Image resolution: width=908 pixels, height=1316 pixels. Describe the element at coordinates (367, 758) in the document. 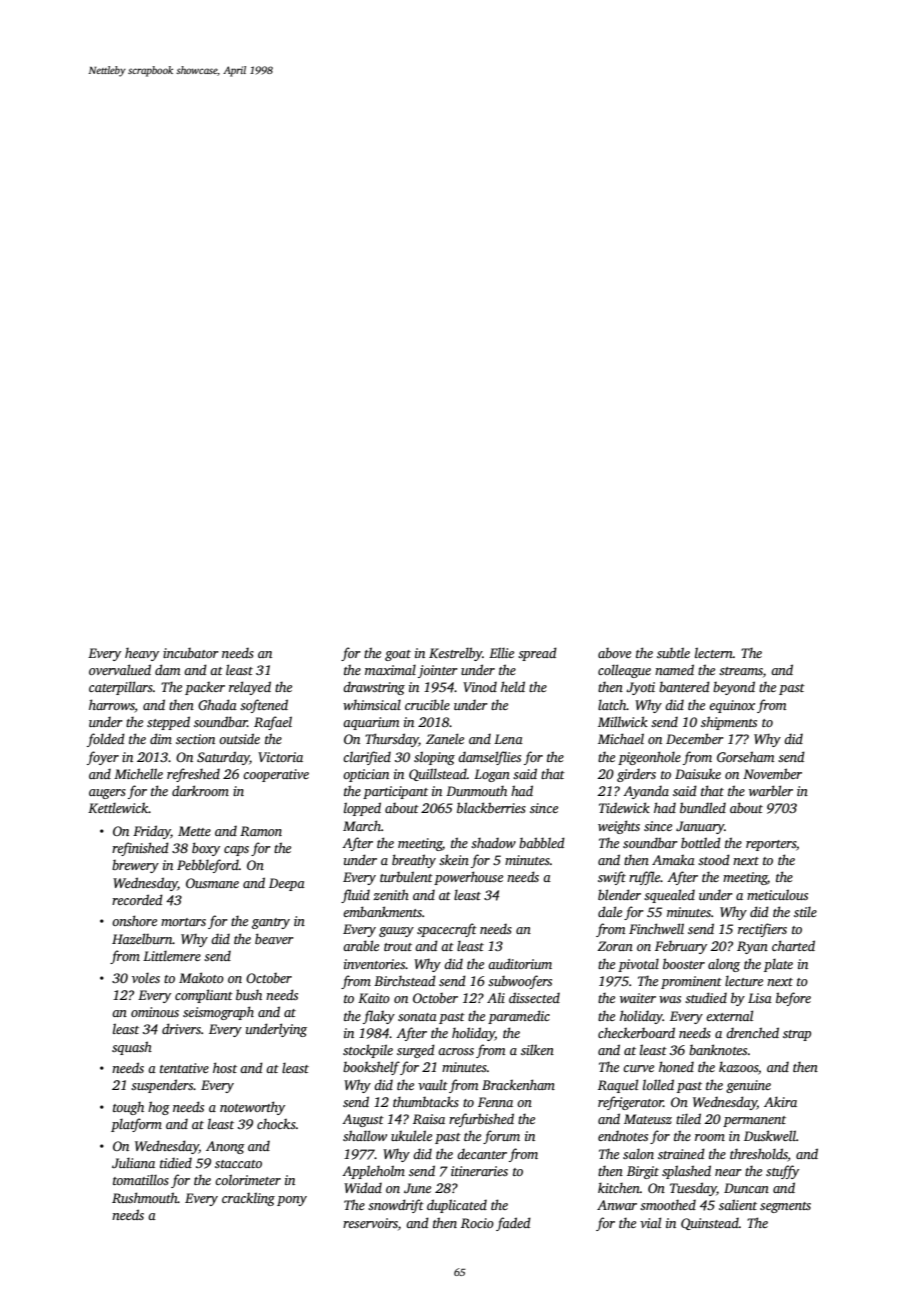

I see `clarified` at that location.
